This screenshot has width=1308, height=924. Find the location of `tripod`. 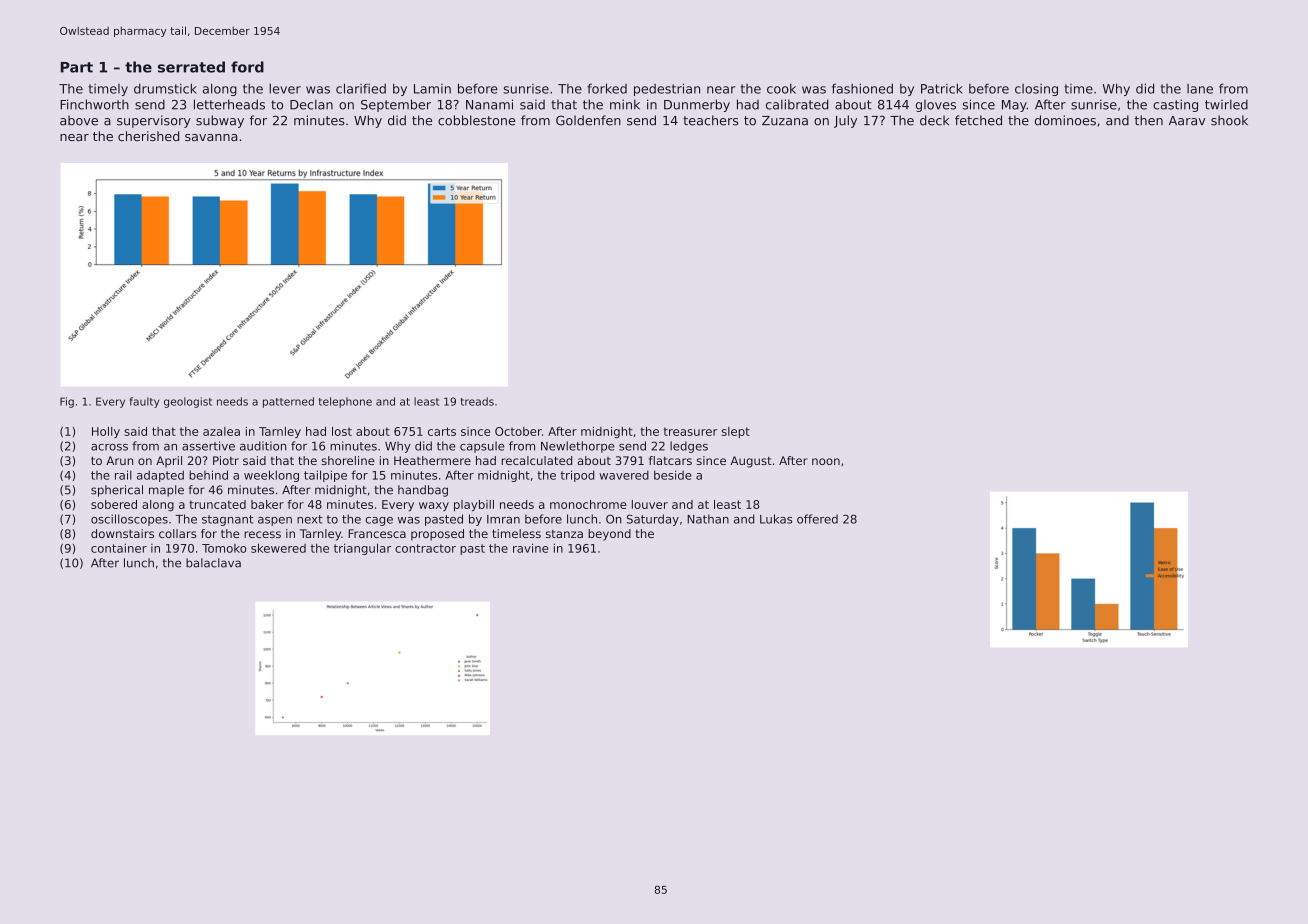

tripod is located at coordinates (577, 476).
